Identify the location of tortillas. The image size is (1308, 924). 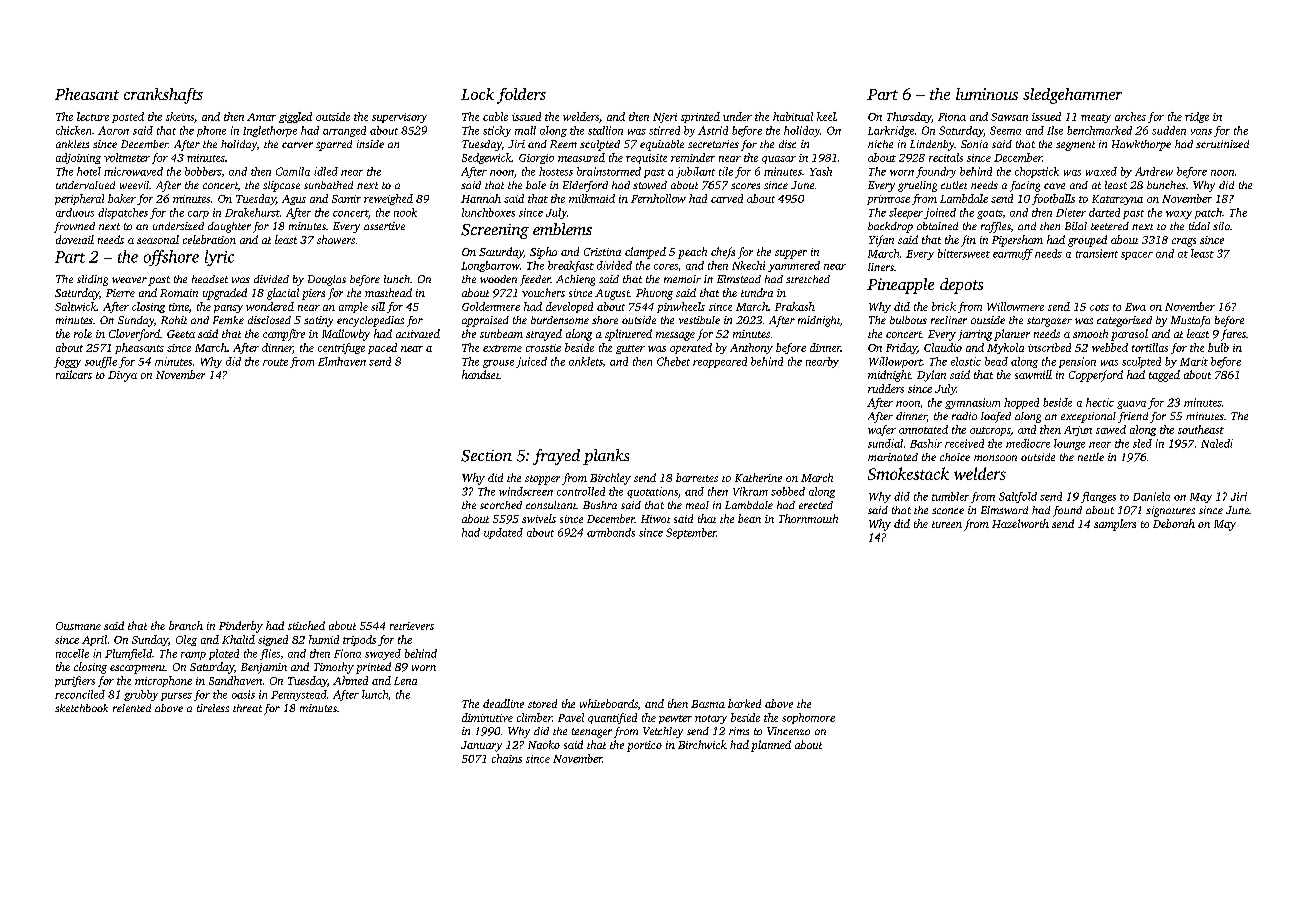
(1150, 347).
